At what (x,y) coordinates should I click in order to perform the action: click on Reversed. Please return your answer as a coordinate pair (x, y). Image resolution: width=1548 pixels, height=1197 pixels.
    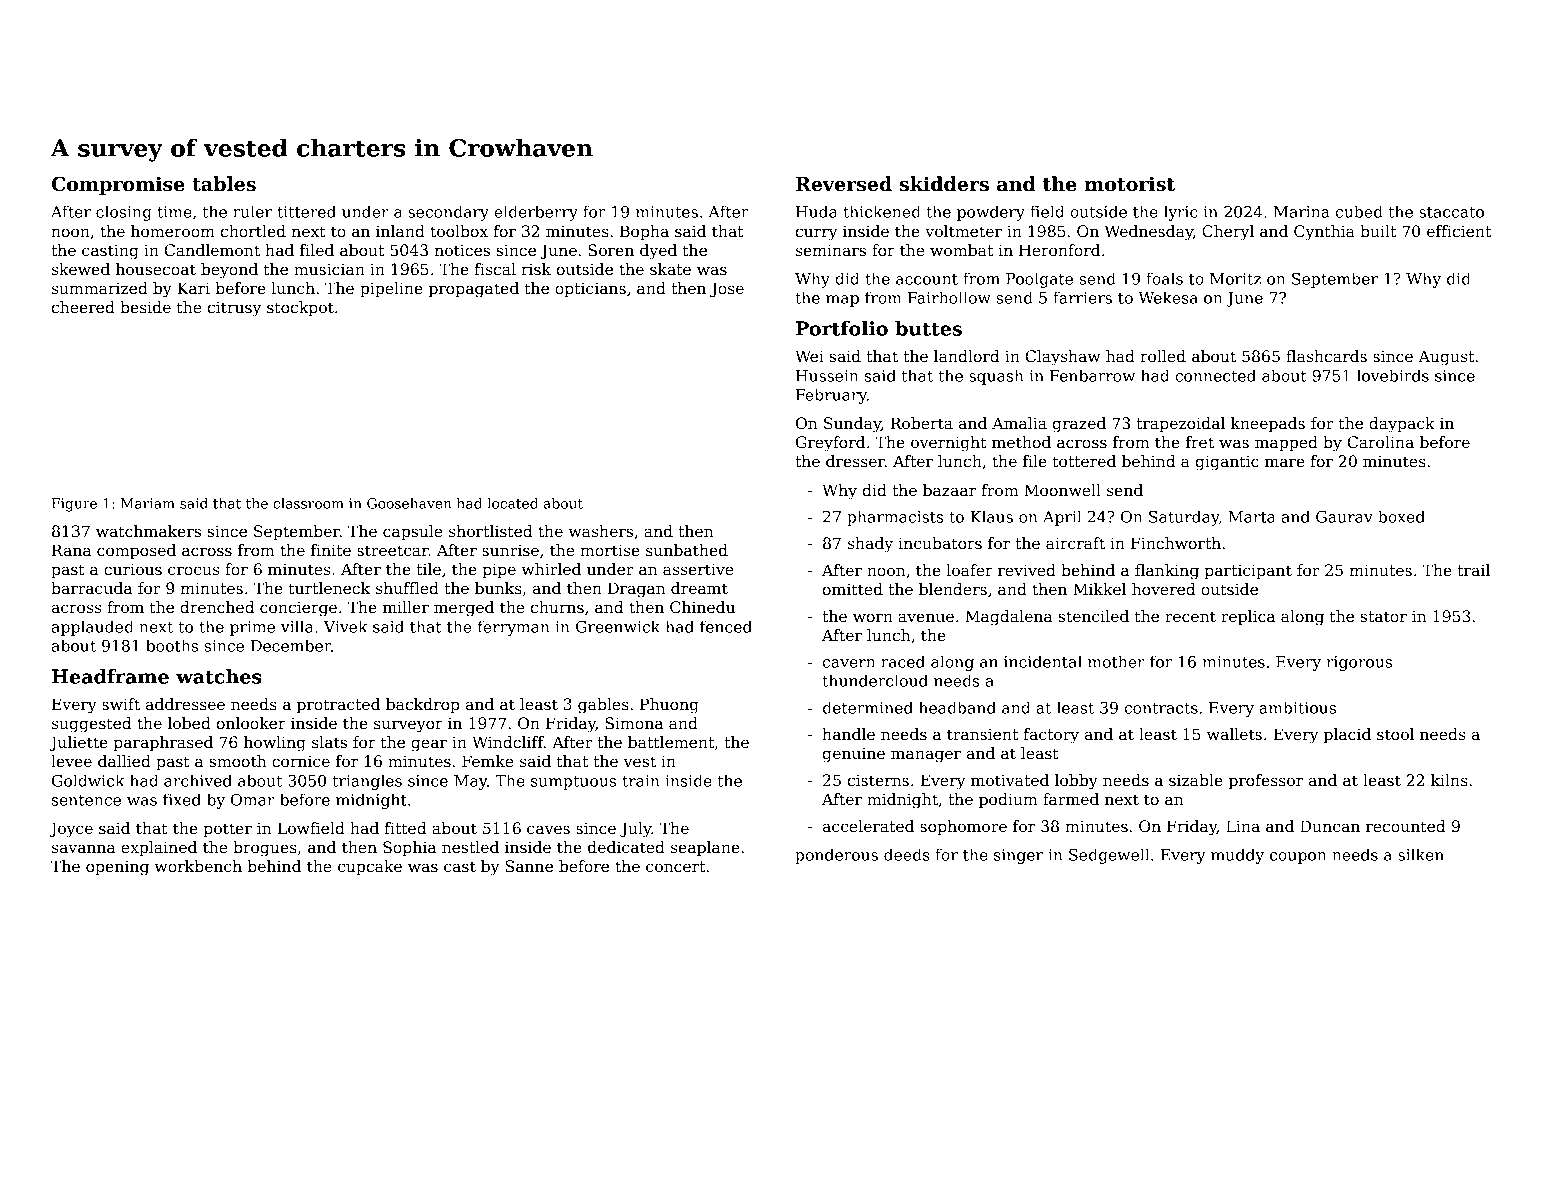
    Looking at the image, I should click on (844, 184).
